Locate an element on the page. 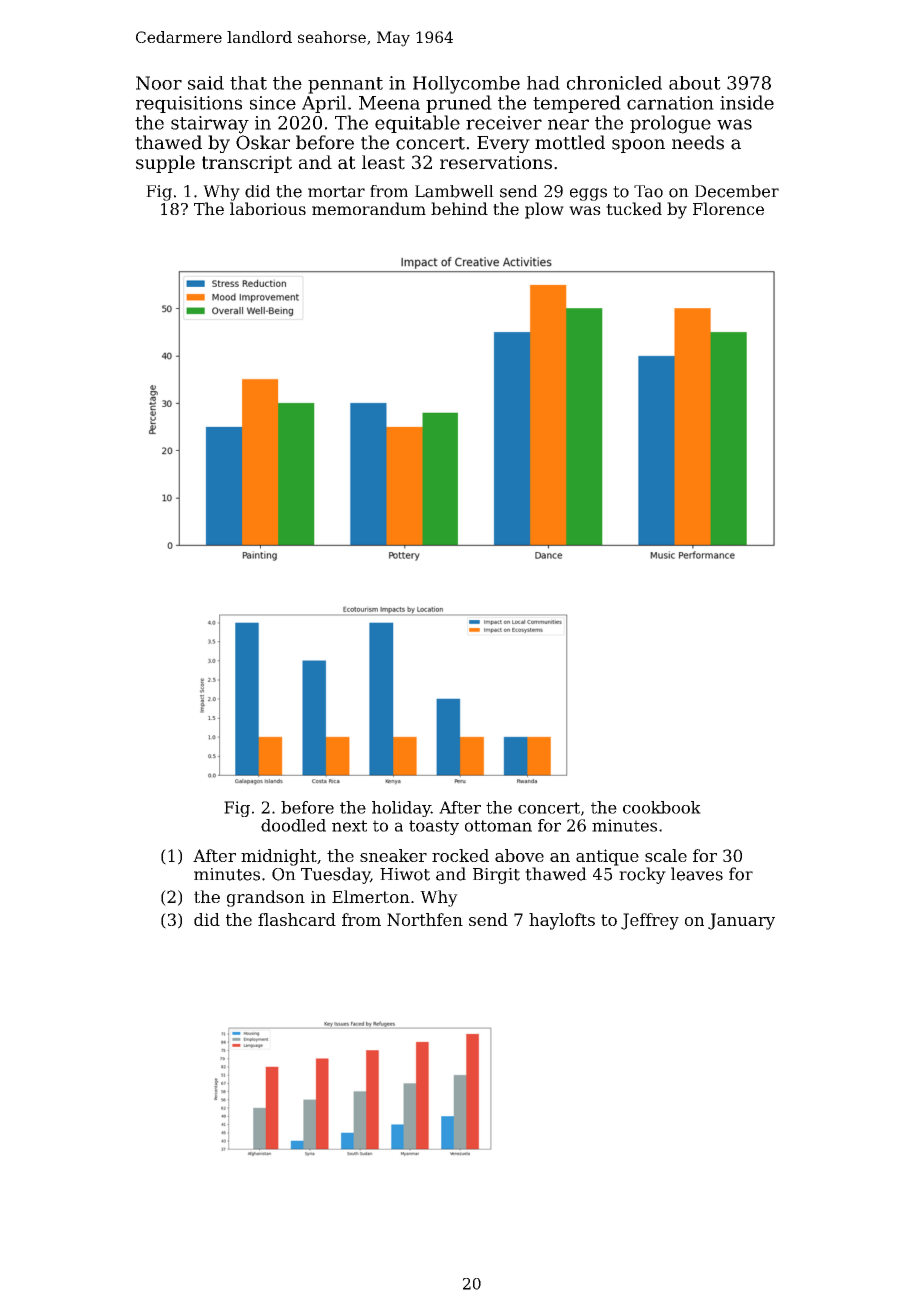 The width and height of the image is (924, 1314). toasty is located at coordinates (434, 827).
